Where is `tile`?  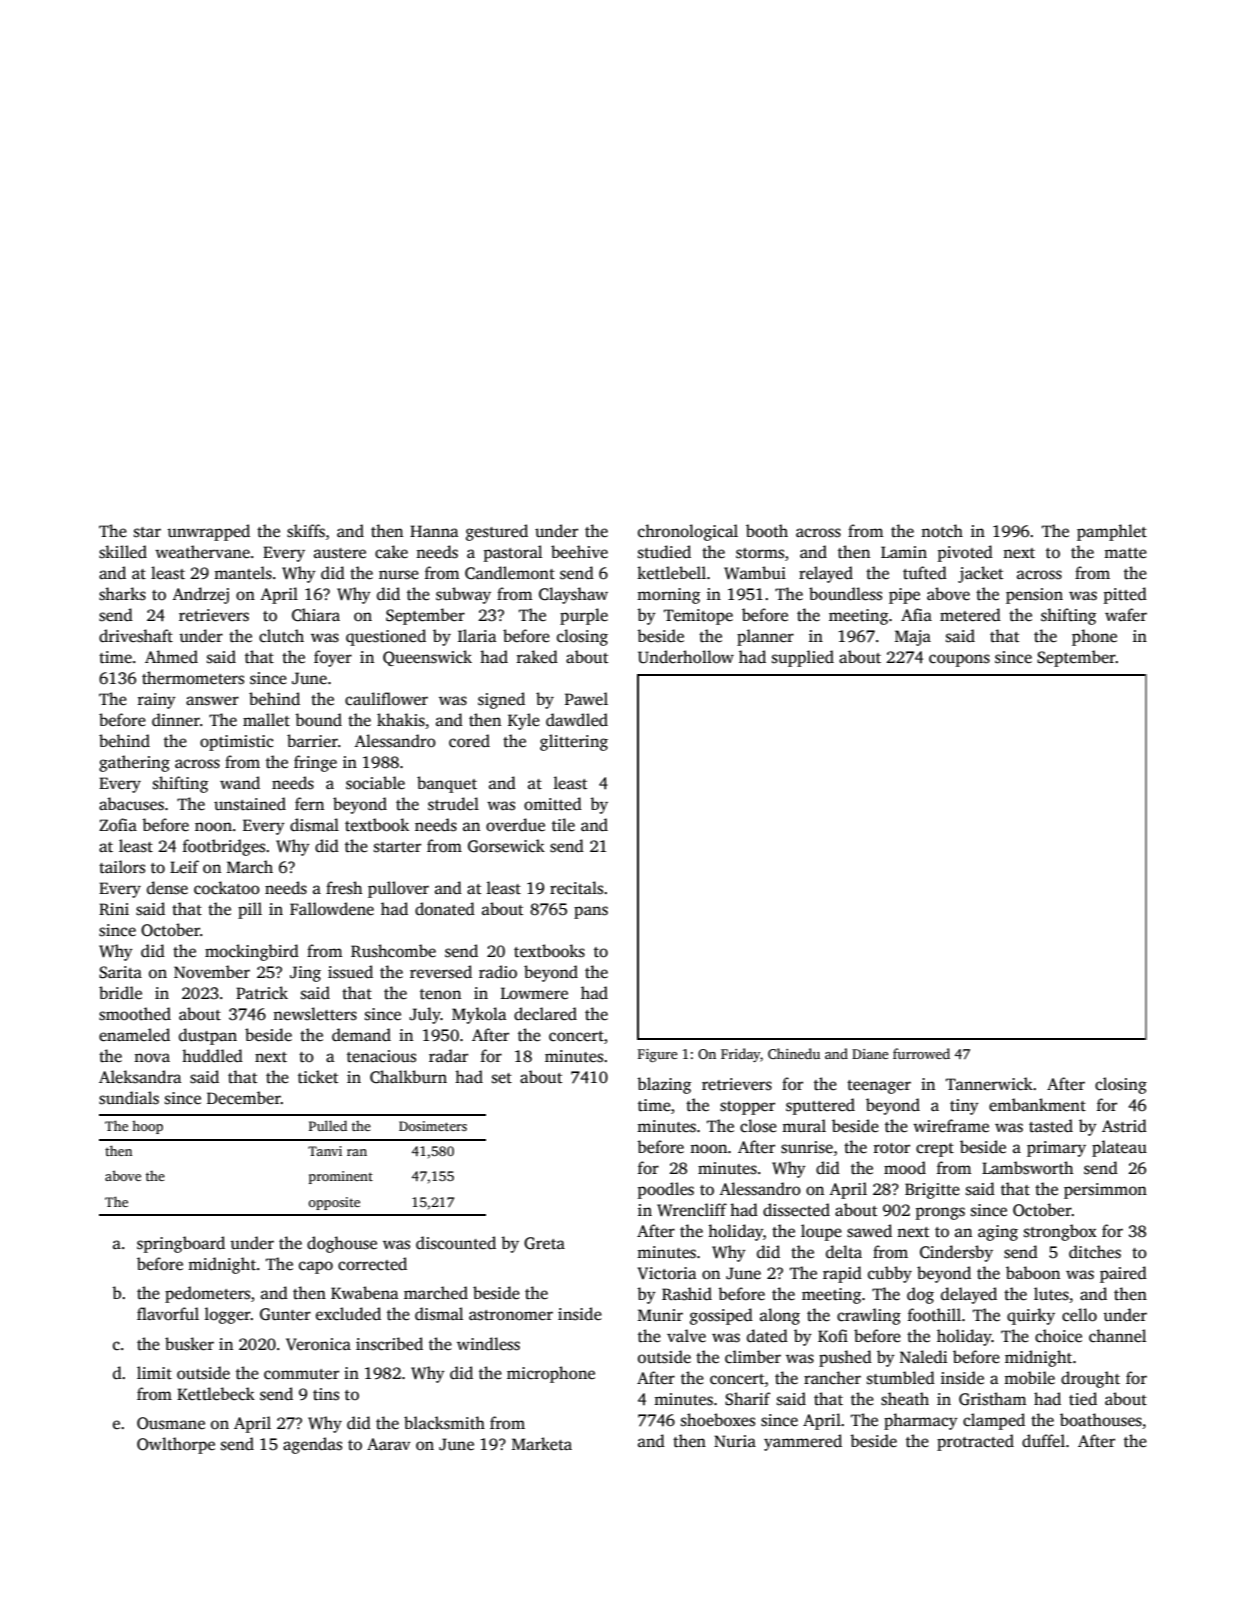 tile is located at coordinates (563, 825).
